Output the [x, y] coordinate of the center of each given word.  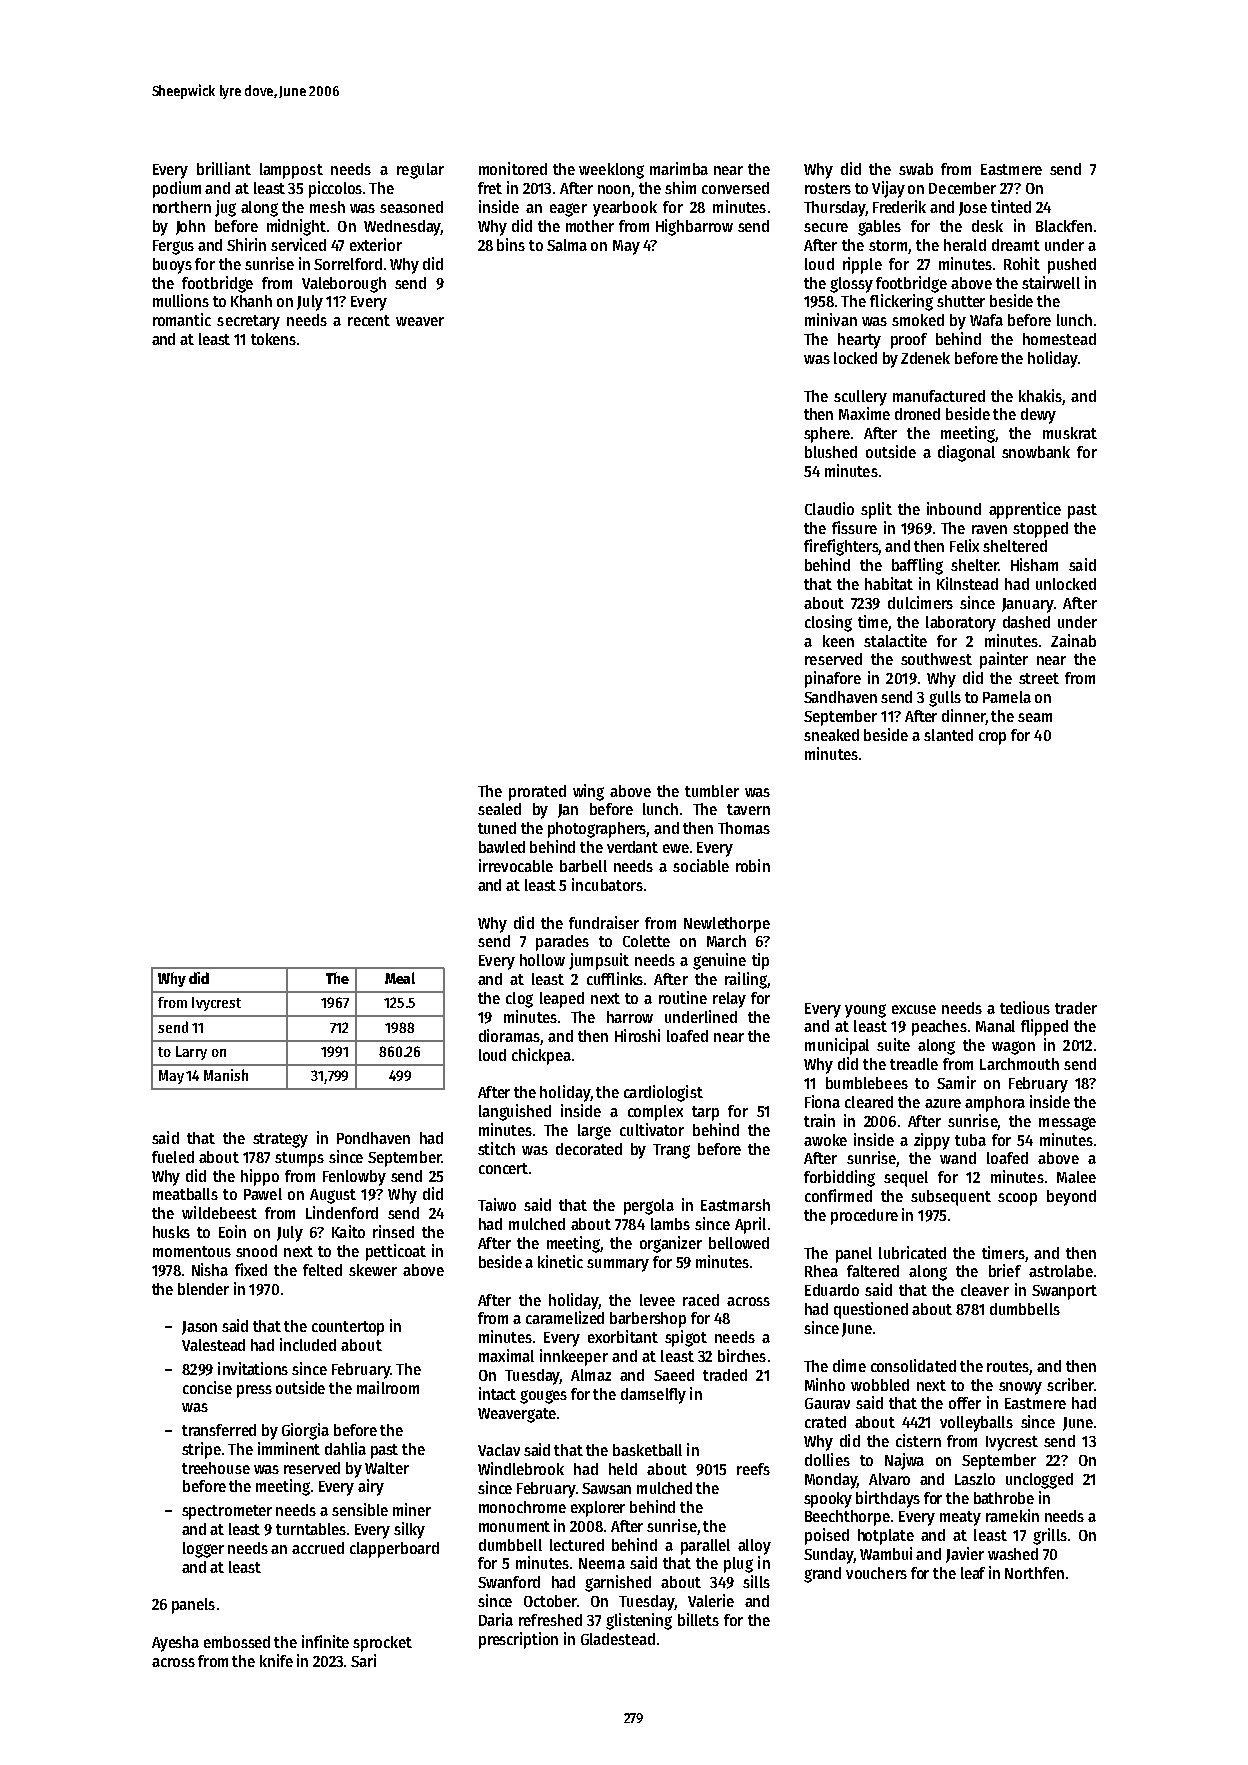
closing [828, 623]
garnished [618, 1583]
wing [588, 792]
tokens [273, 339]
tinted [1011, 206]
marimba [679, 168]
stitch [496, 1148]
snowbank [1036, 452]
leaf [973, 1573]
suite [893, 1044]
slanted [948, 735]
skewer [373, 1270]
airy [371, 1487]
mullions [181, 300]
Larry [191, 1053]
